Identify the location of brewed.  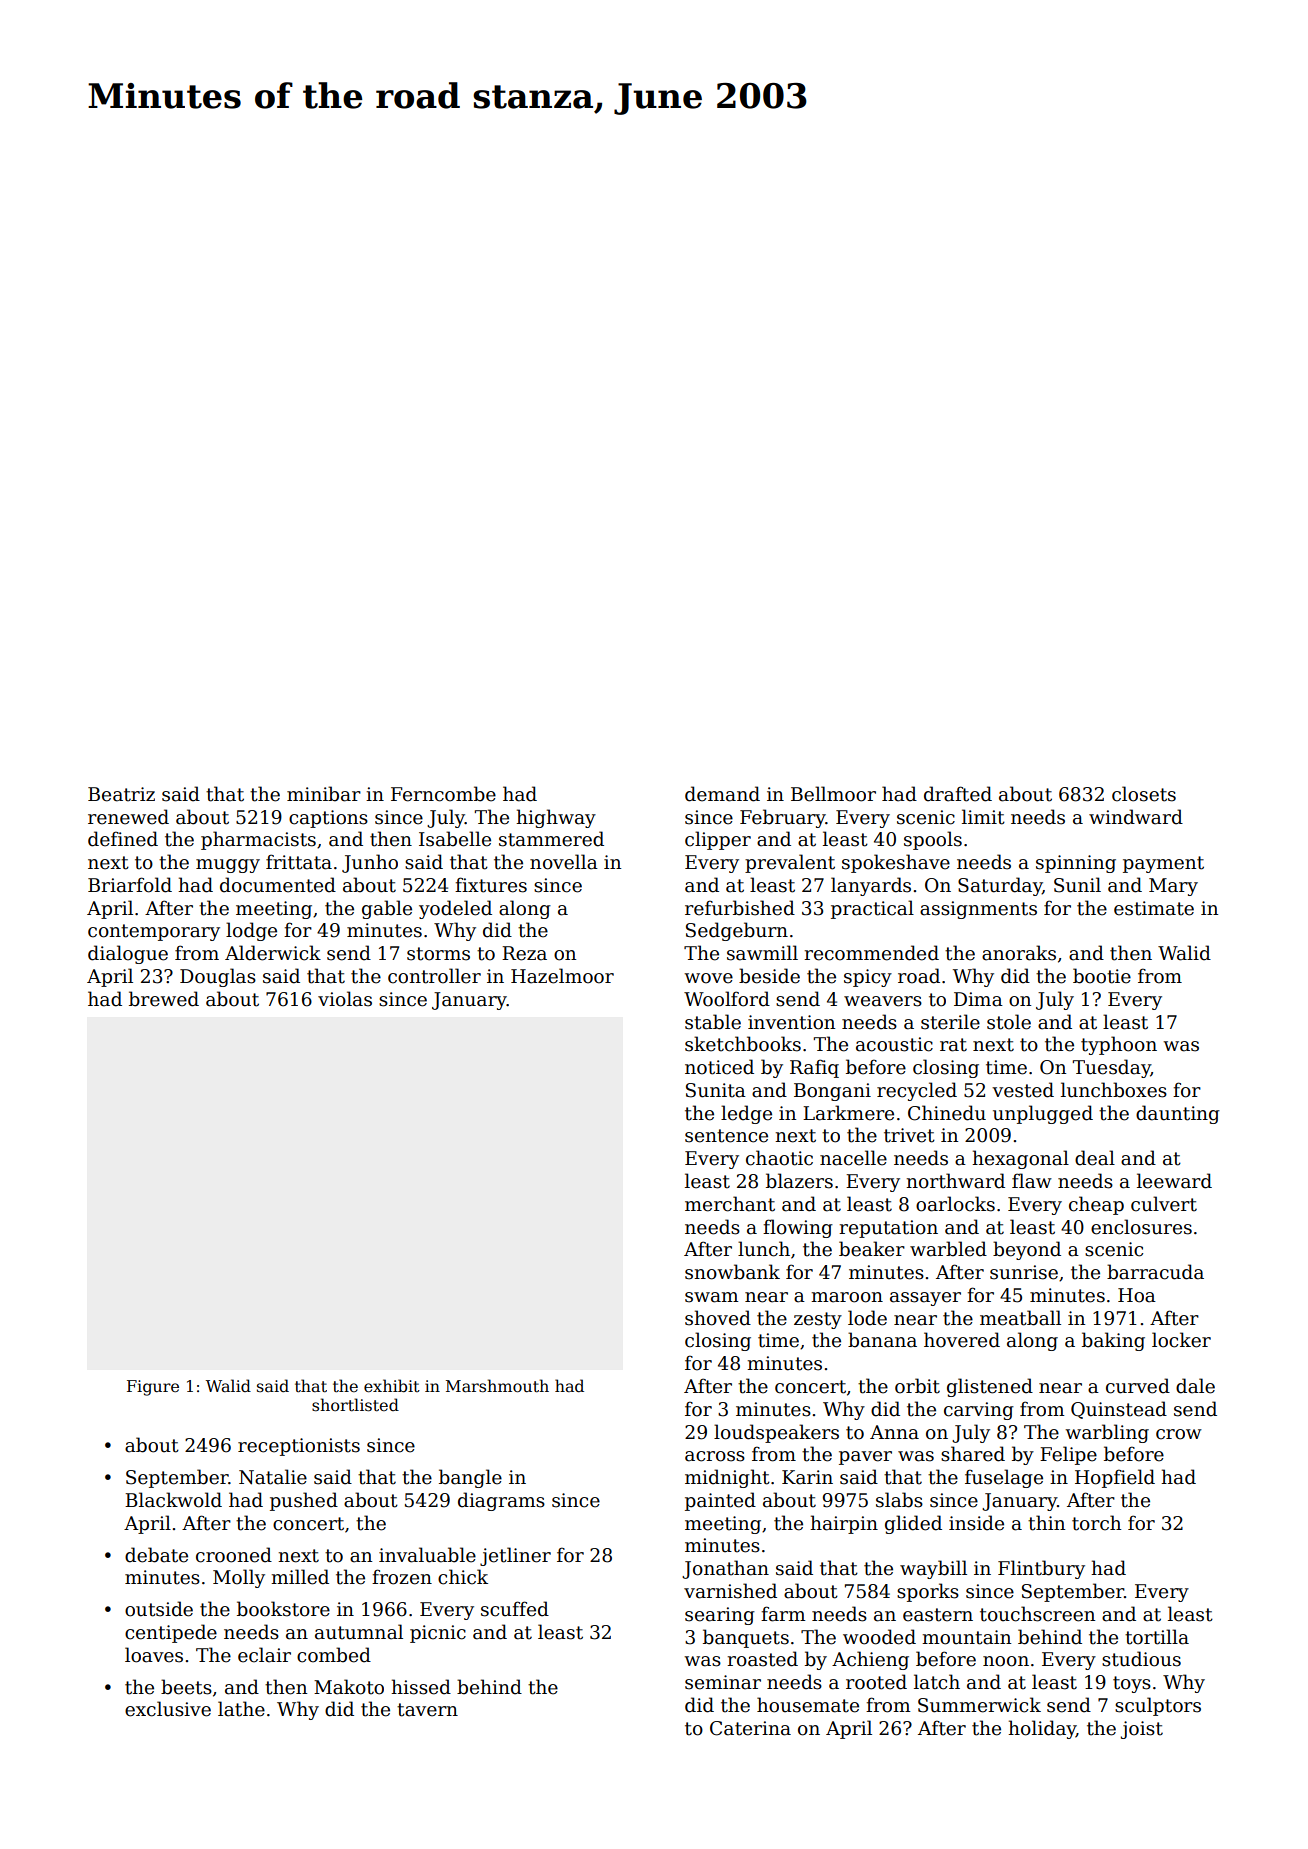
(164, 999).
